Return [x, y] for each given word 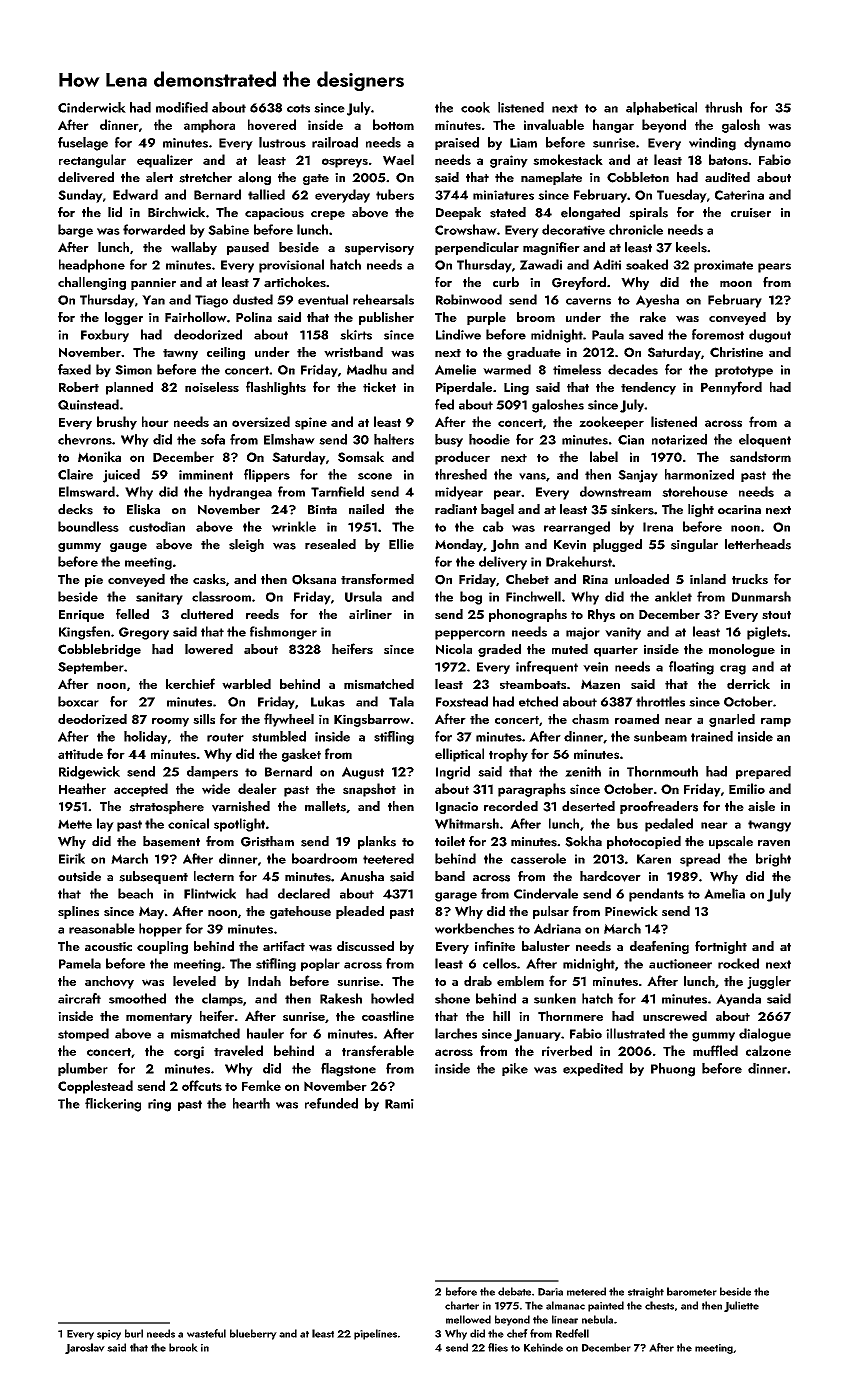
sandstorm [760, 456]
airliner [370, 614]
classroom [221, 596]
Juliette [741, 1306]
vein [595, 667]
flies [498, 1347]
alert [159, 177]
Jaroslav [85, 1348]
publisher [386, 318]
